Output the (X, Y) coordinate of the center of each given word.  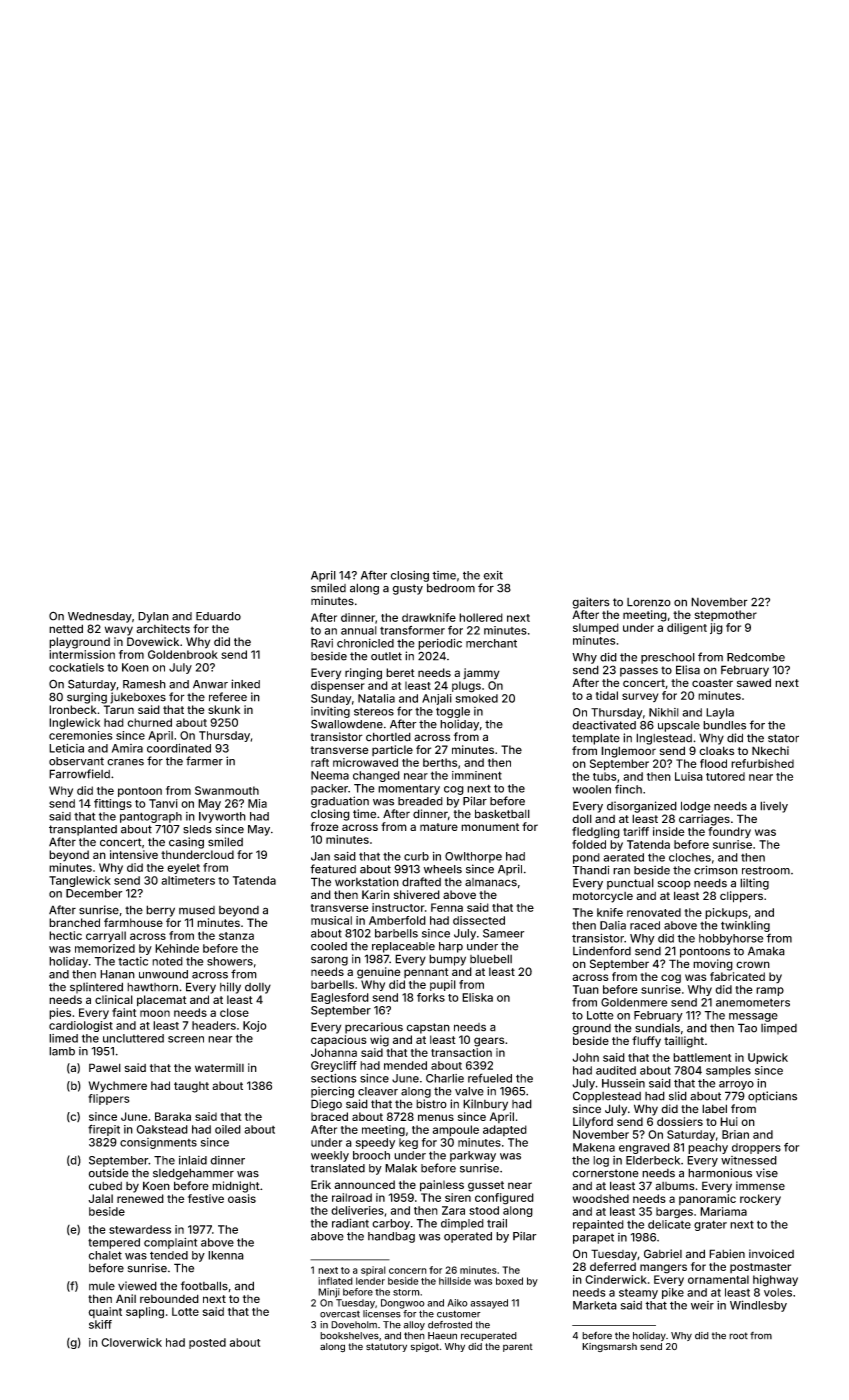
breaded (420, 801)
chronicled (365, 643)
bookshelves (349, 1336)
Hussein (623, 1083)
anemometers (753, 1003)
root (738, 1336)
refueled (490, 1078)
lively (774, 807)
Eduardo (218, 616)
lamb (62, 1051)
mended (405, 1065)
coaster (712, 683)
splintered (96, 988)
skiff (100, 1324)
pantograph (151, 817)
